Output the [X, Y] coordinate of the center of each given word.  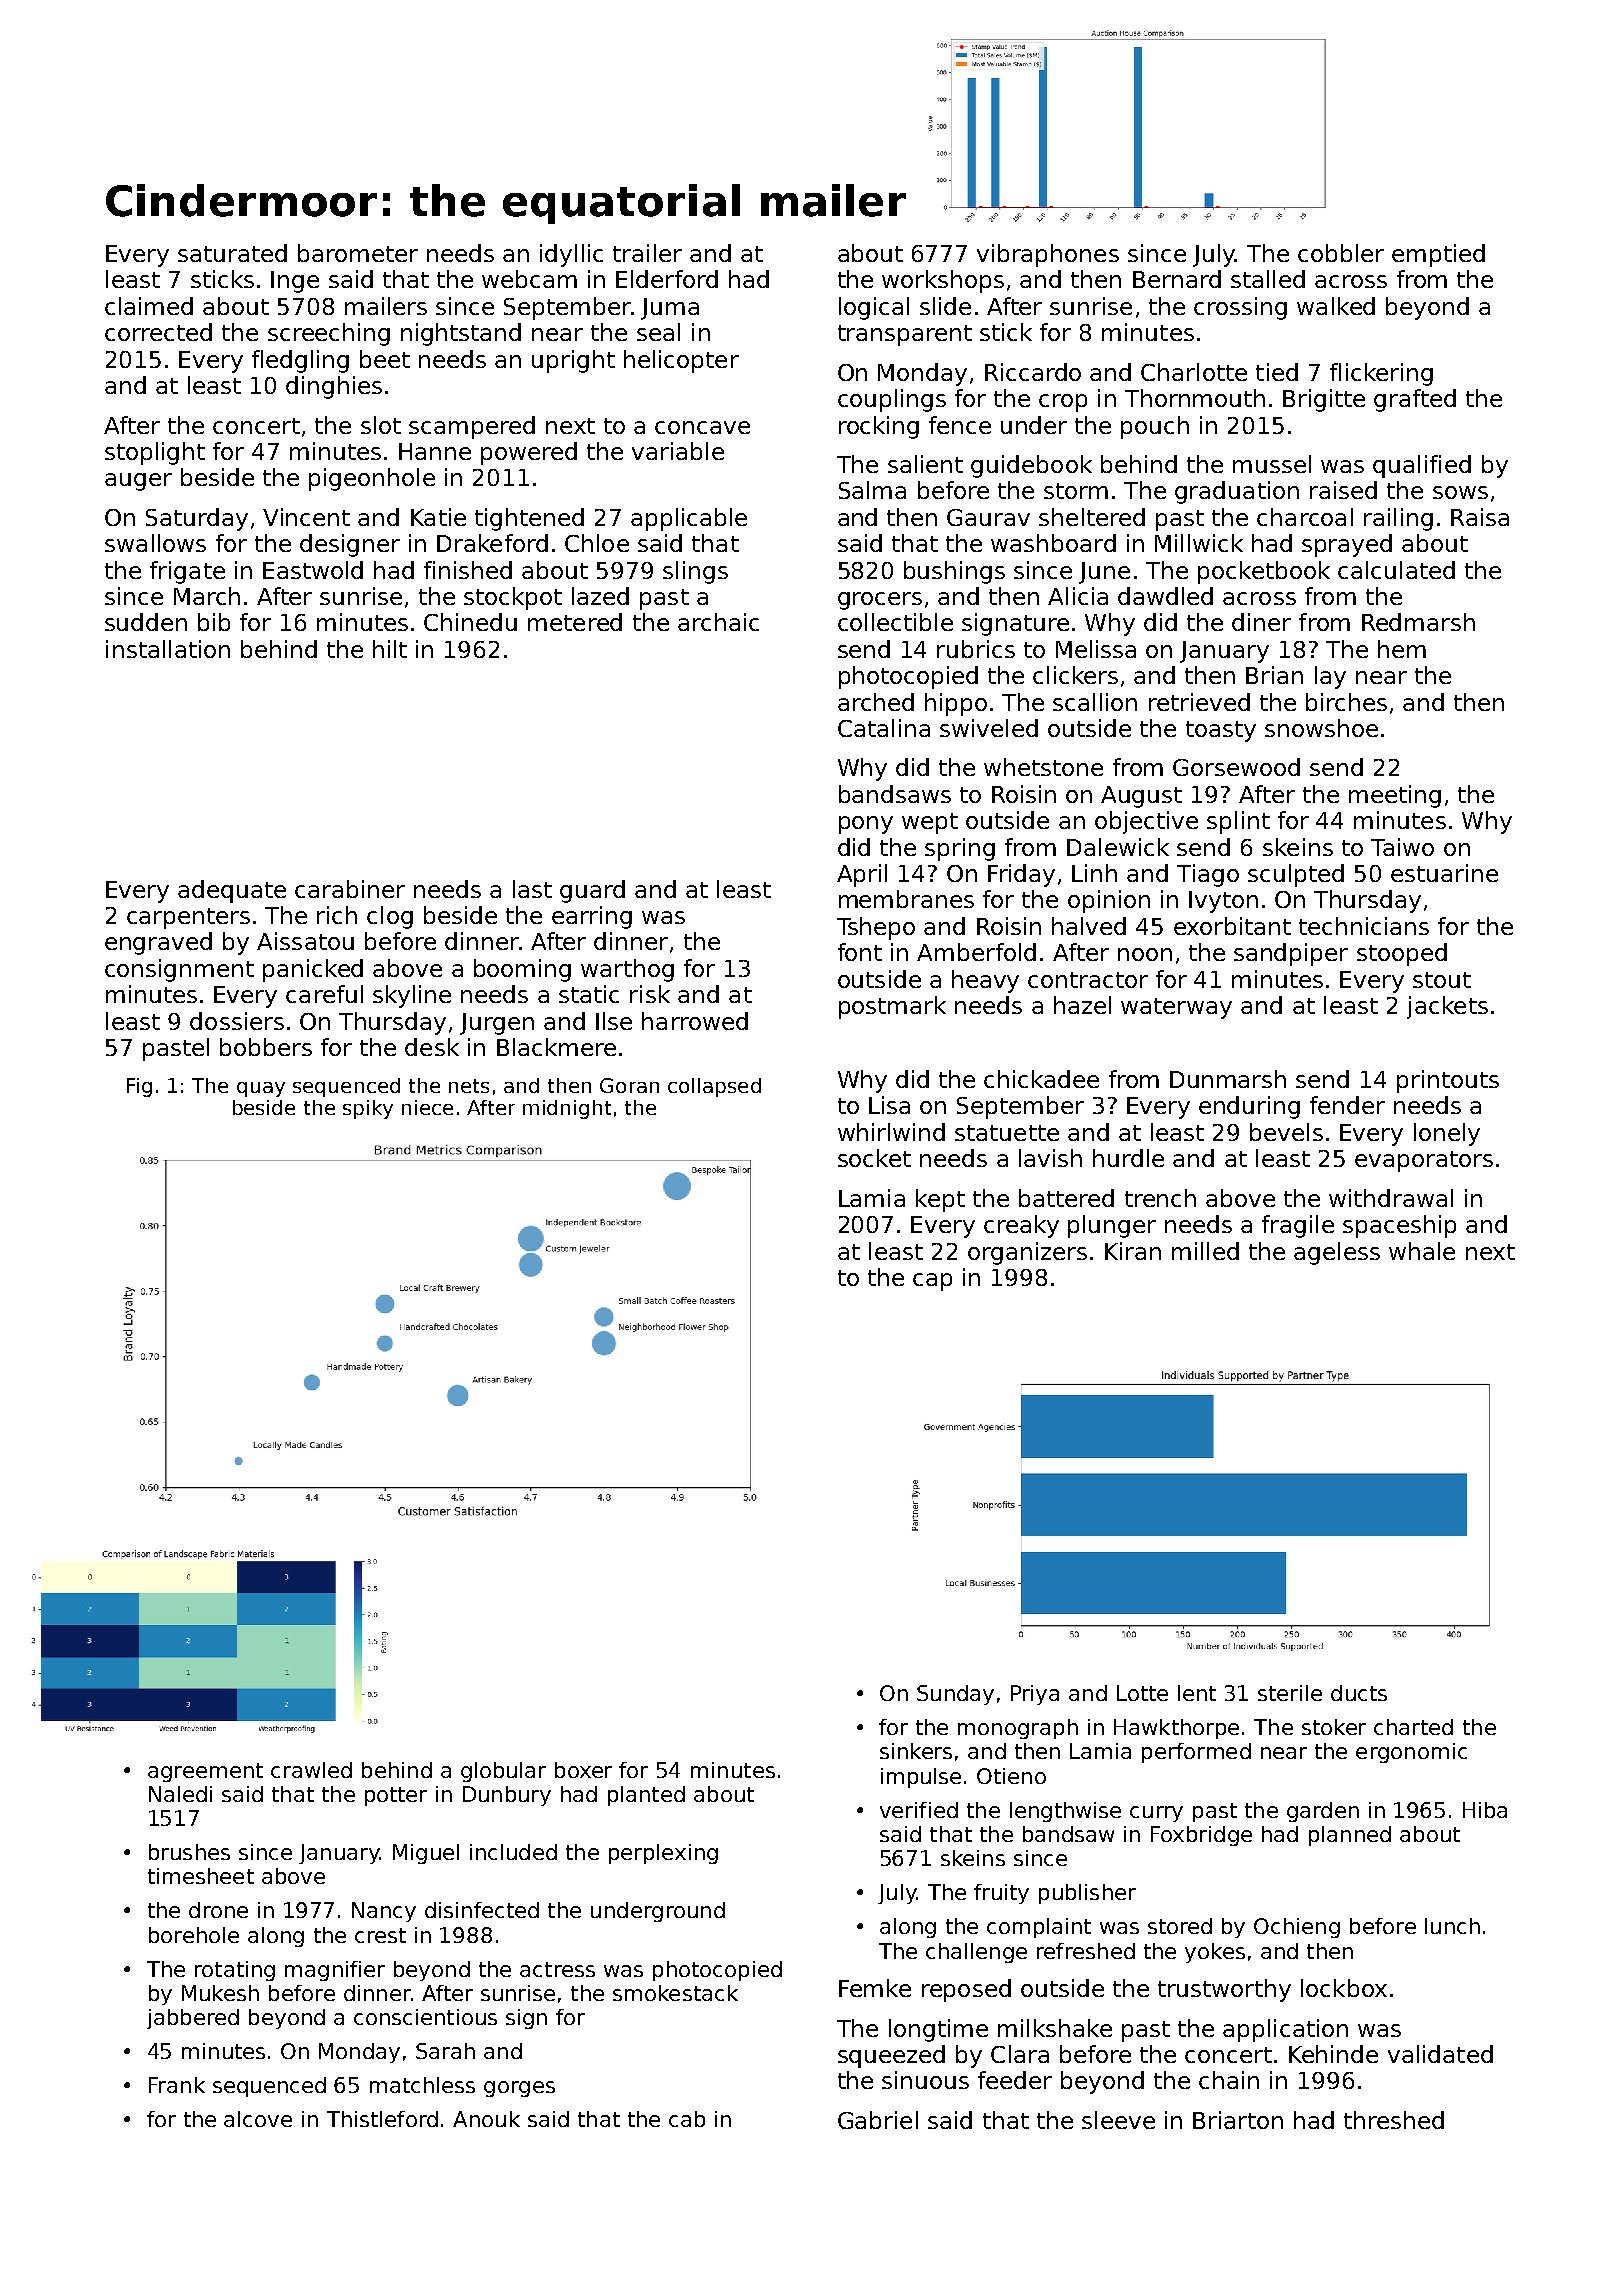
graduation [1237, 492]
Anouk [486, 2119]
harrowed [695, 1021]
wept [930, 823]
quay [261, 1089]
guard [592, 891]
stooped [1402, 954]
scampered [472, 427]
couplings [892, 400]
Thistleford [382, 2119]
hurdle [1128, 1158]
